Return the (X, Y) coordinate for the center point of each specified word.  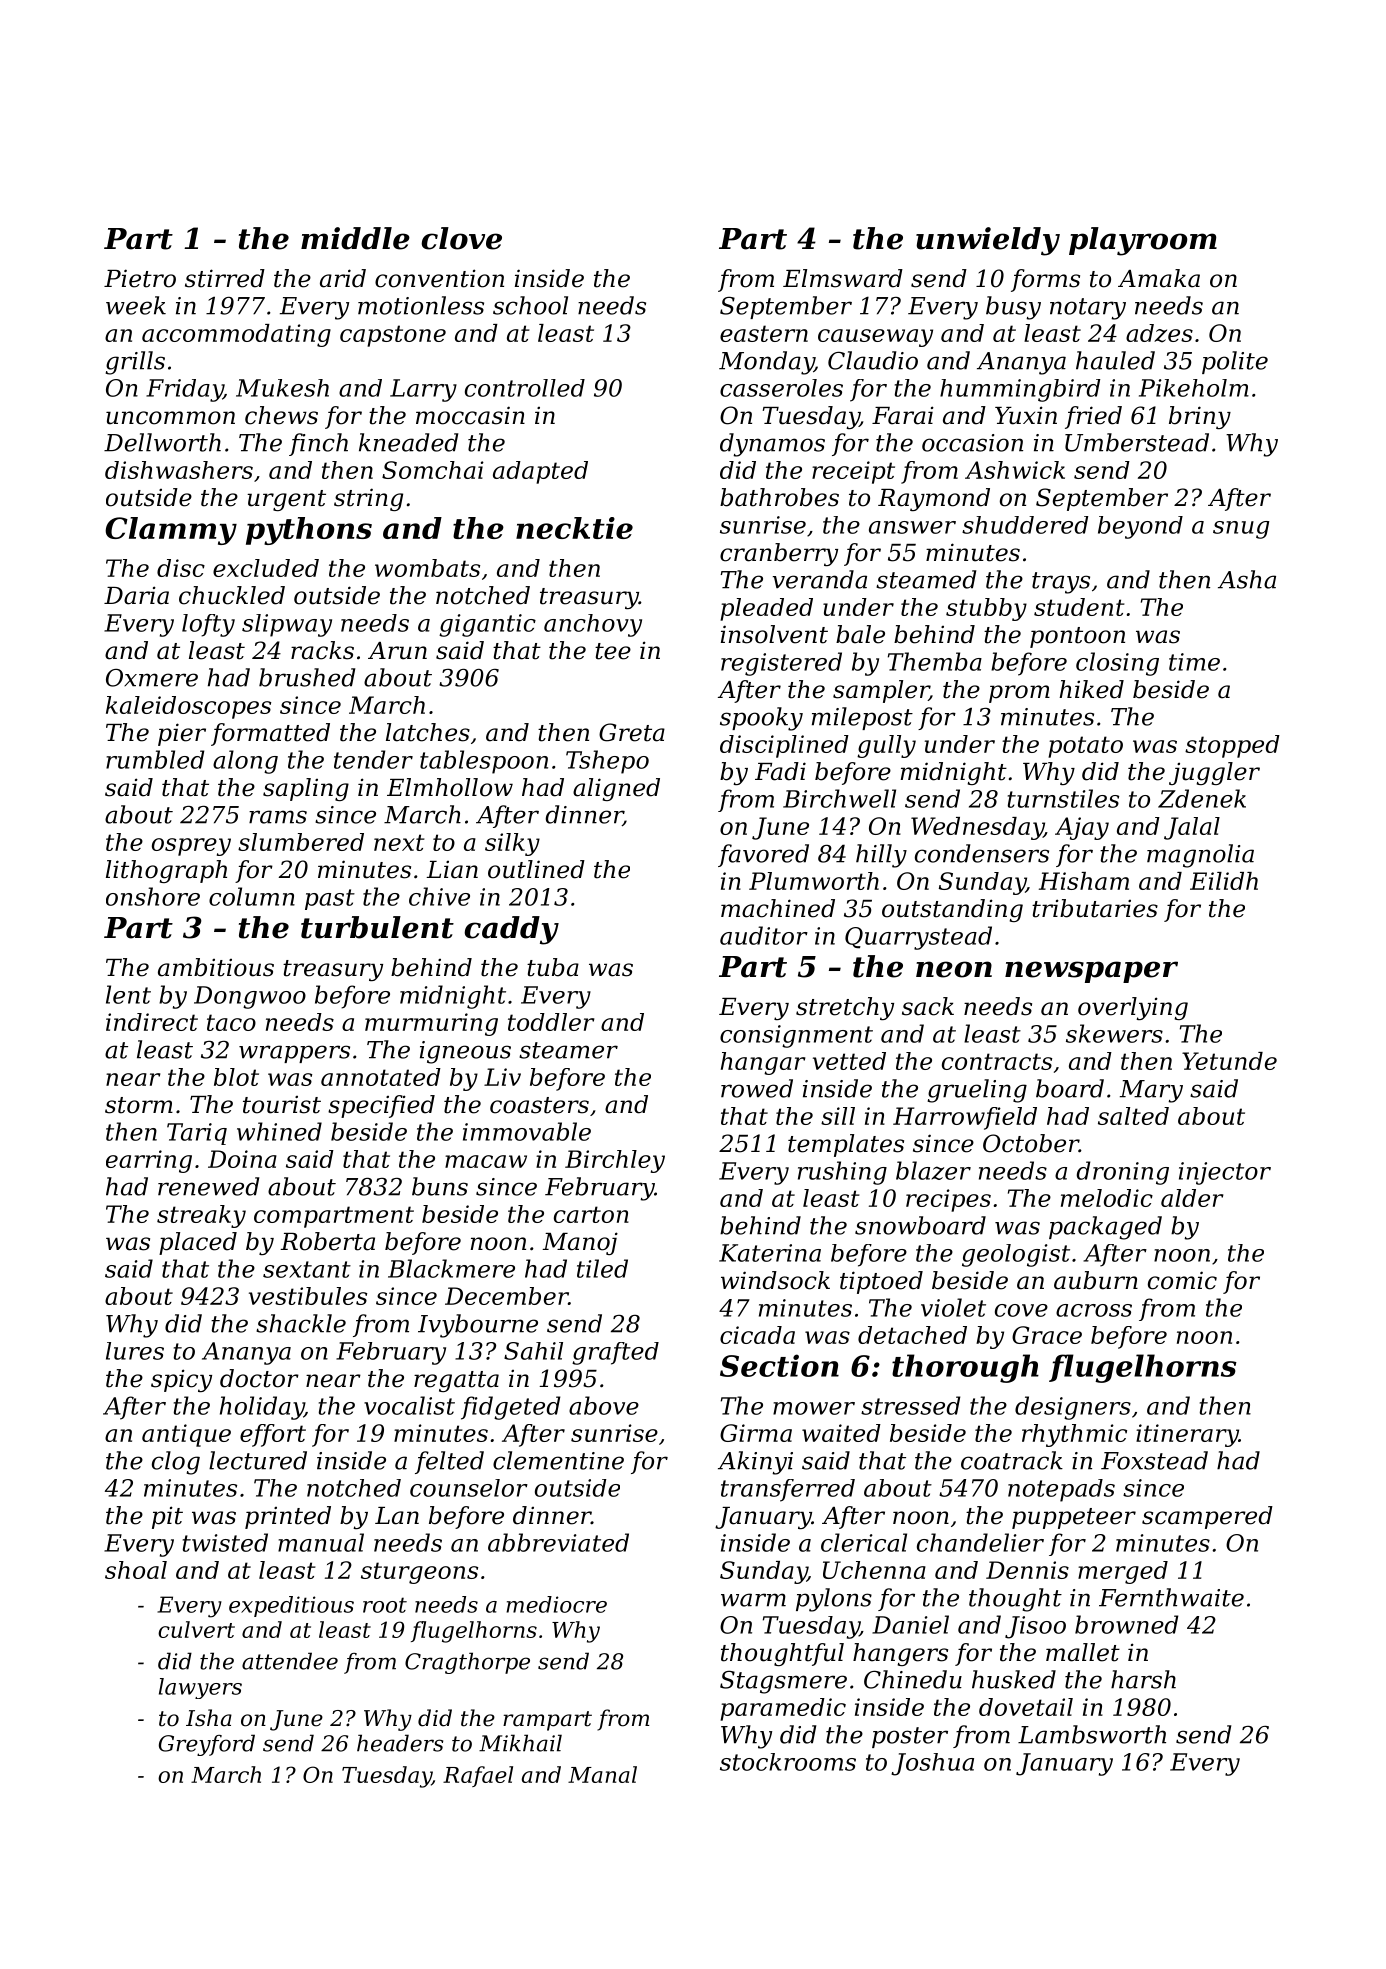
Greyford (207, 1745)
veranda (820, 579)
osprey (191, 847)
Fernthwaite (1171, 1597)
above (604, 1405)
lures (135, 1351)
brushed (307, 677)
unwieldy (988, 241)
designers (1073, 1408)
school (530, 305)
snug (1241, 530)
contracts (997, 1061)
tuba (553, 967)
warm (753, 1600)
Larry (423, 390)
